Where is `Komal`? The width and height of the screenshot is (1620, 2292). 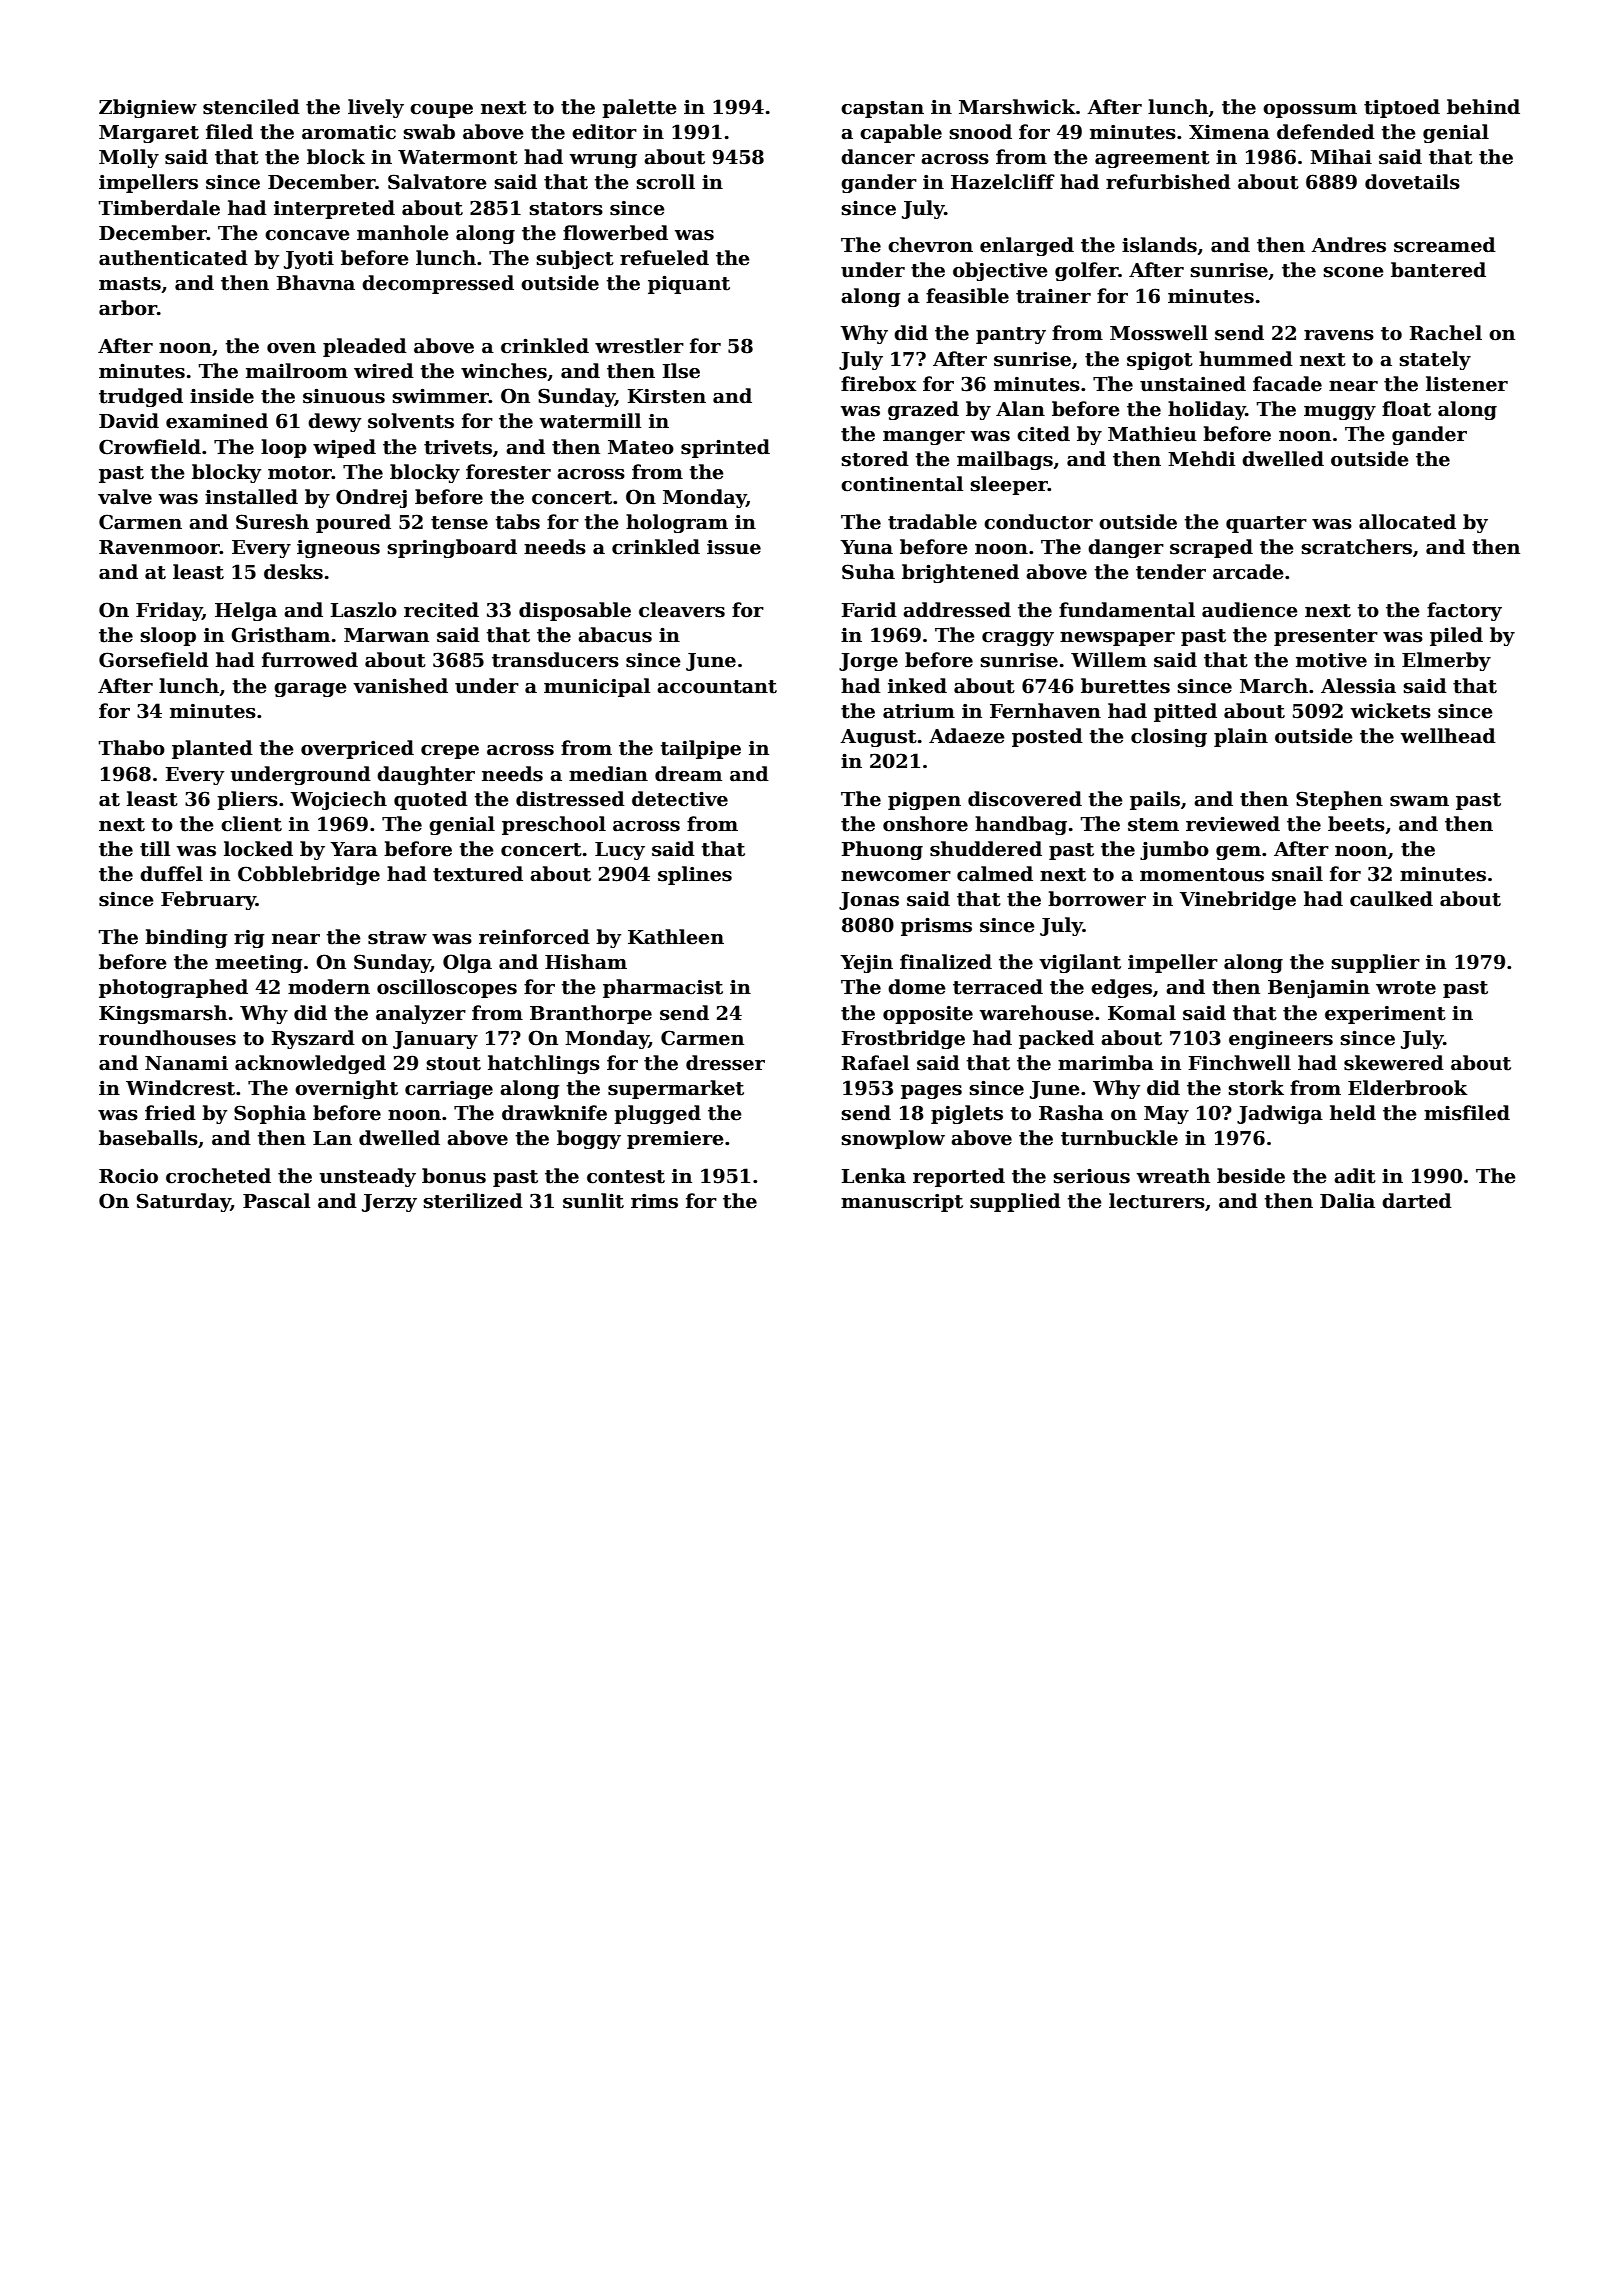
Komal is located at coordinates (1142, 1013).
